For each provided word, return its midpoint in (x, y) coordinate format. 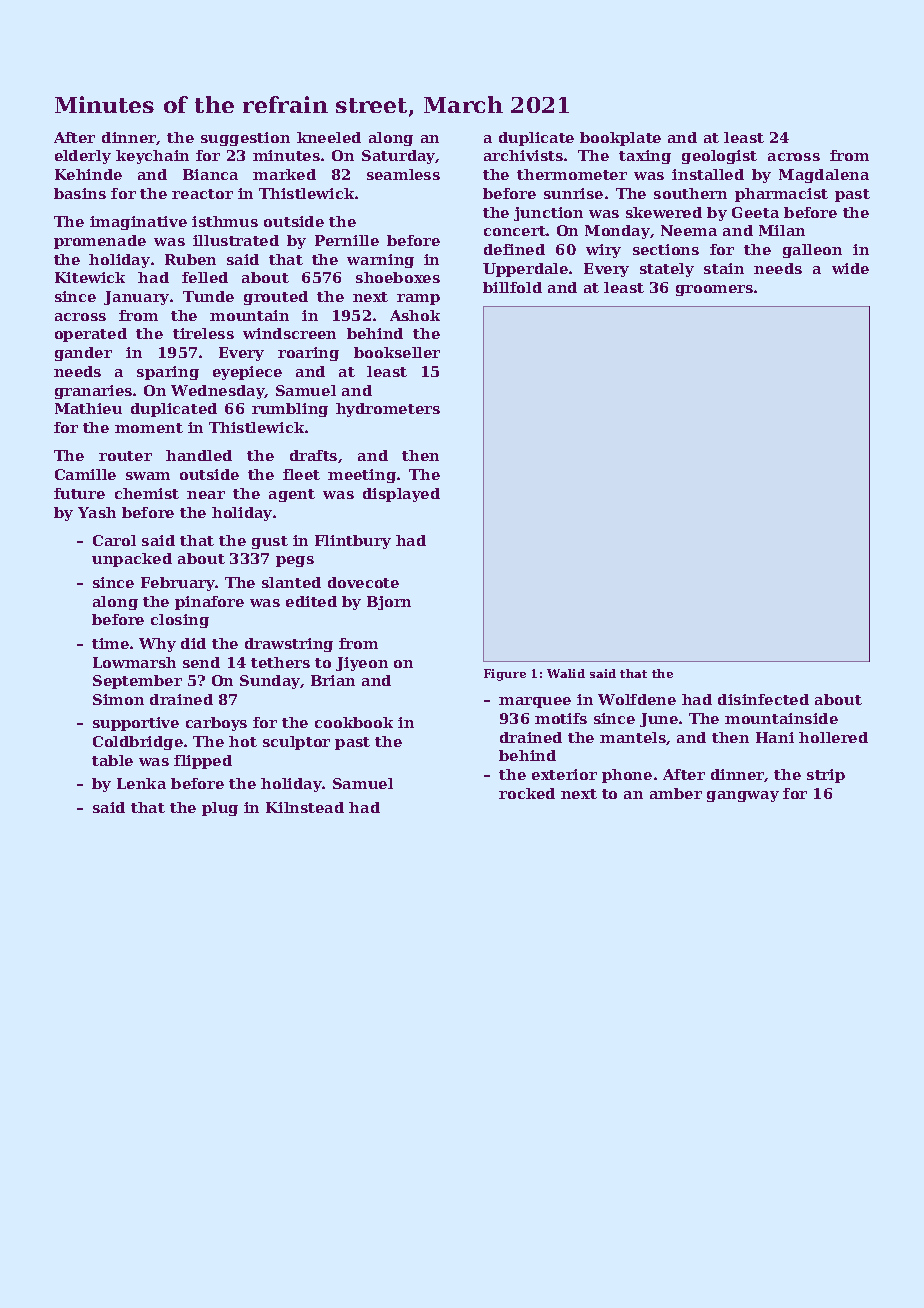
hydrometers (388, 410)
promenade (100, 242)
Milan (782, 230)
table (112, 760)
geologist (719, 157)
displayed (401, 495)
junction (548, 214)
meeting (362, 476)
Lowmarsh (134, 662)
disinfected (763, 699)
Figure (505, 675)
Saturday (399, 157)
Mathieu (88, 408)
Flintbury (353, 542)
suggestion (245, 139)
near (206, 495)
